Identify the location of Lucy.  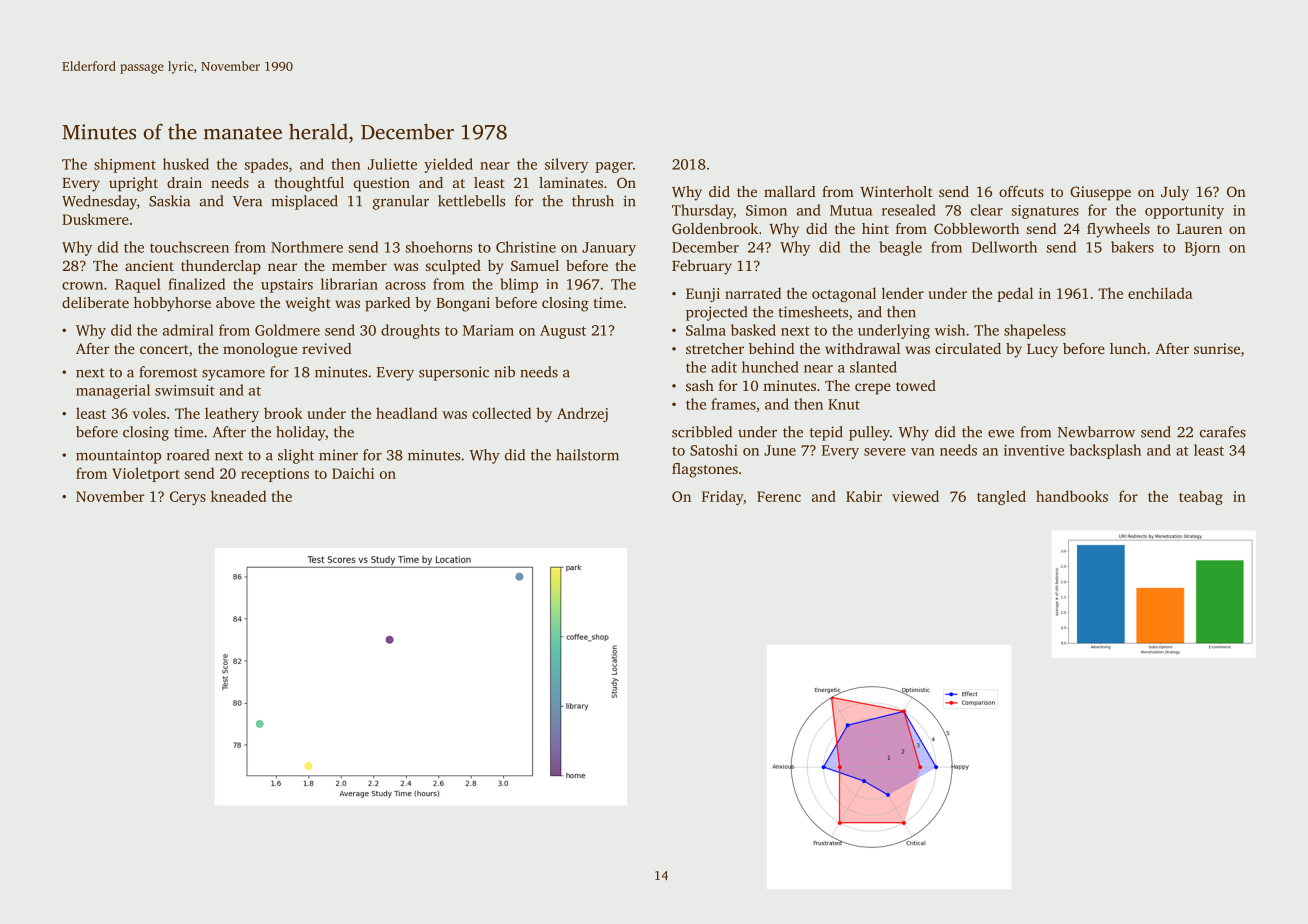
(1042, 351).
